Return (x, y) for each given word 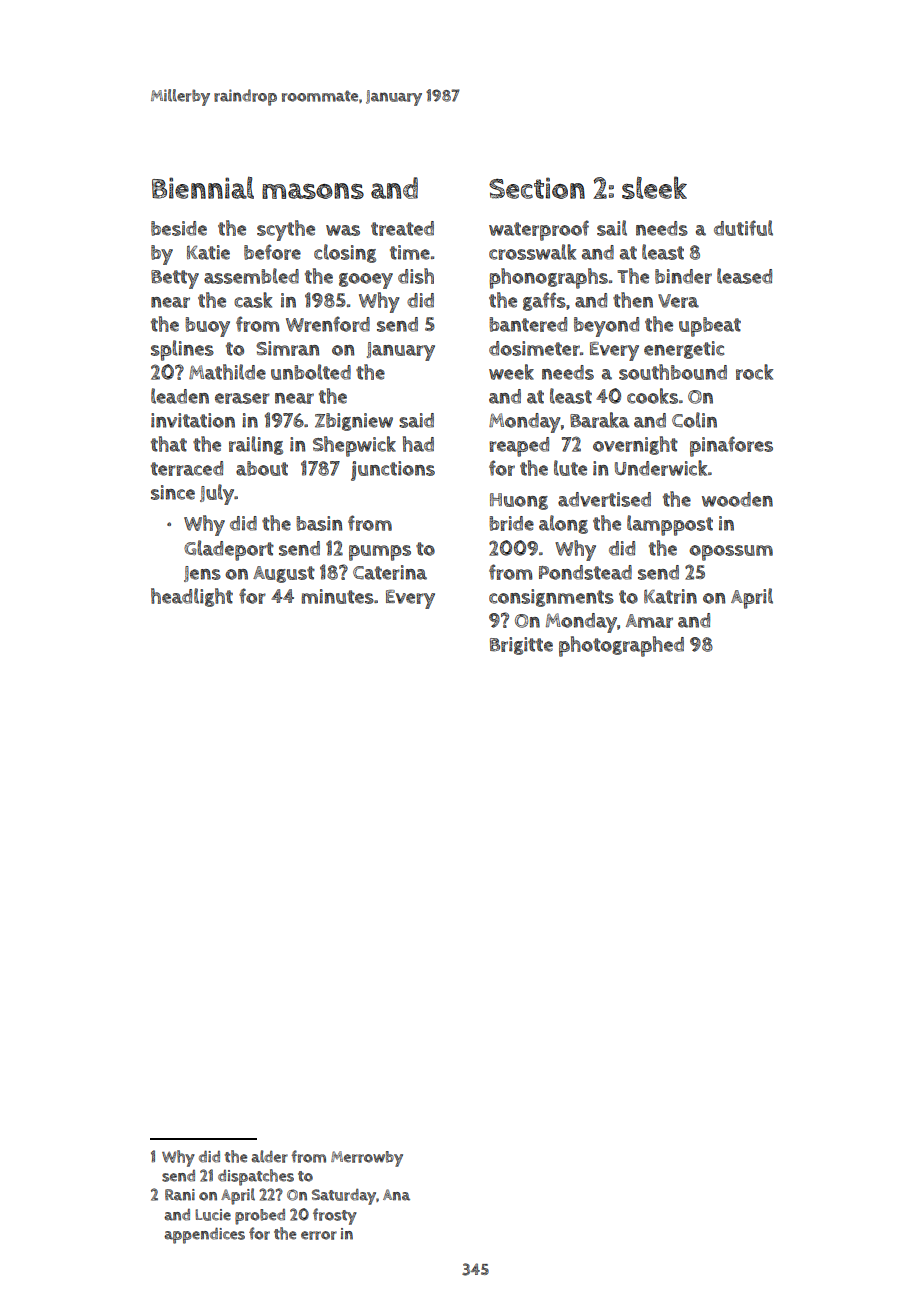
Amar (649, 621)
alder (269, 1156)
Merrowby (367, 1159)
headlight (192, 597)
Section (537, 188)
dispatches (256, 1177)
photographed (621, 646)
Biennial (203, 187)
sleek (654, 187)
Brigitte (521, 646)
